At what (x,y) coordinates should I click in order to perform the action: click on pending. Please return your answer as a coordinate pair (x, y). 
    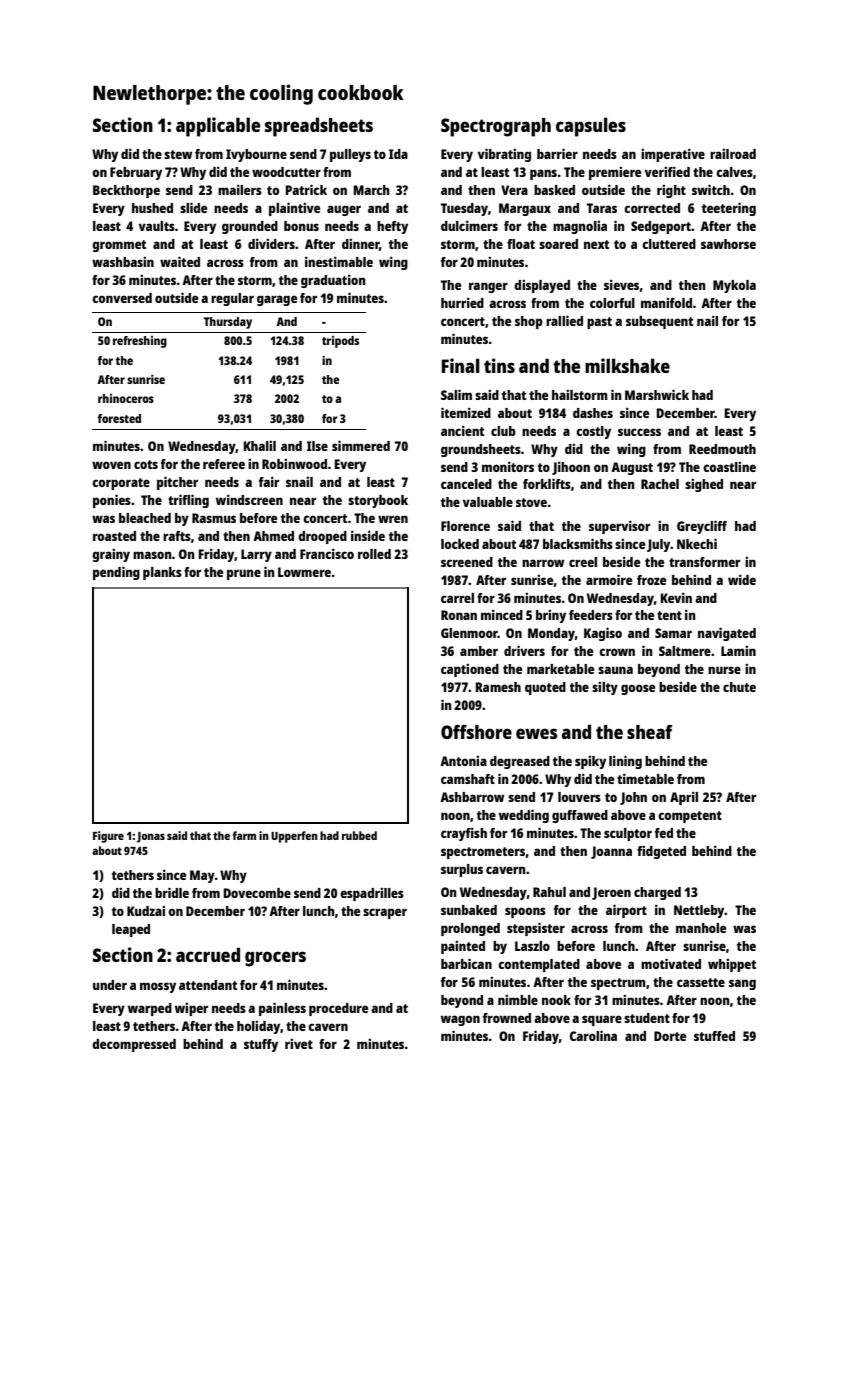
    Looking at the image, I should click on (116, 573).
